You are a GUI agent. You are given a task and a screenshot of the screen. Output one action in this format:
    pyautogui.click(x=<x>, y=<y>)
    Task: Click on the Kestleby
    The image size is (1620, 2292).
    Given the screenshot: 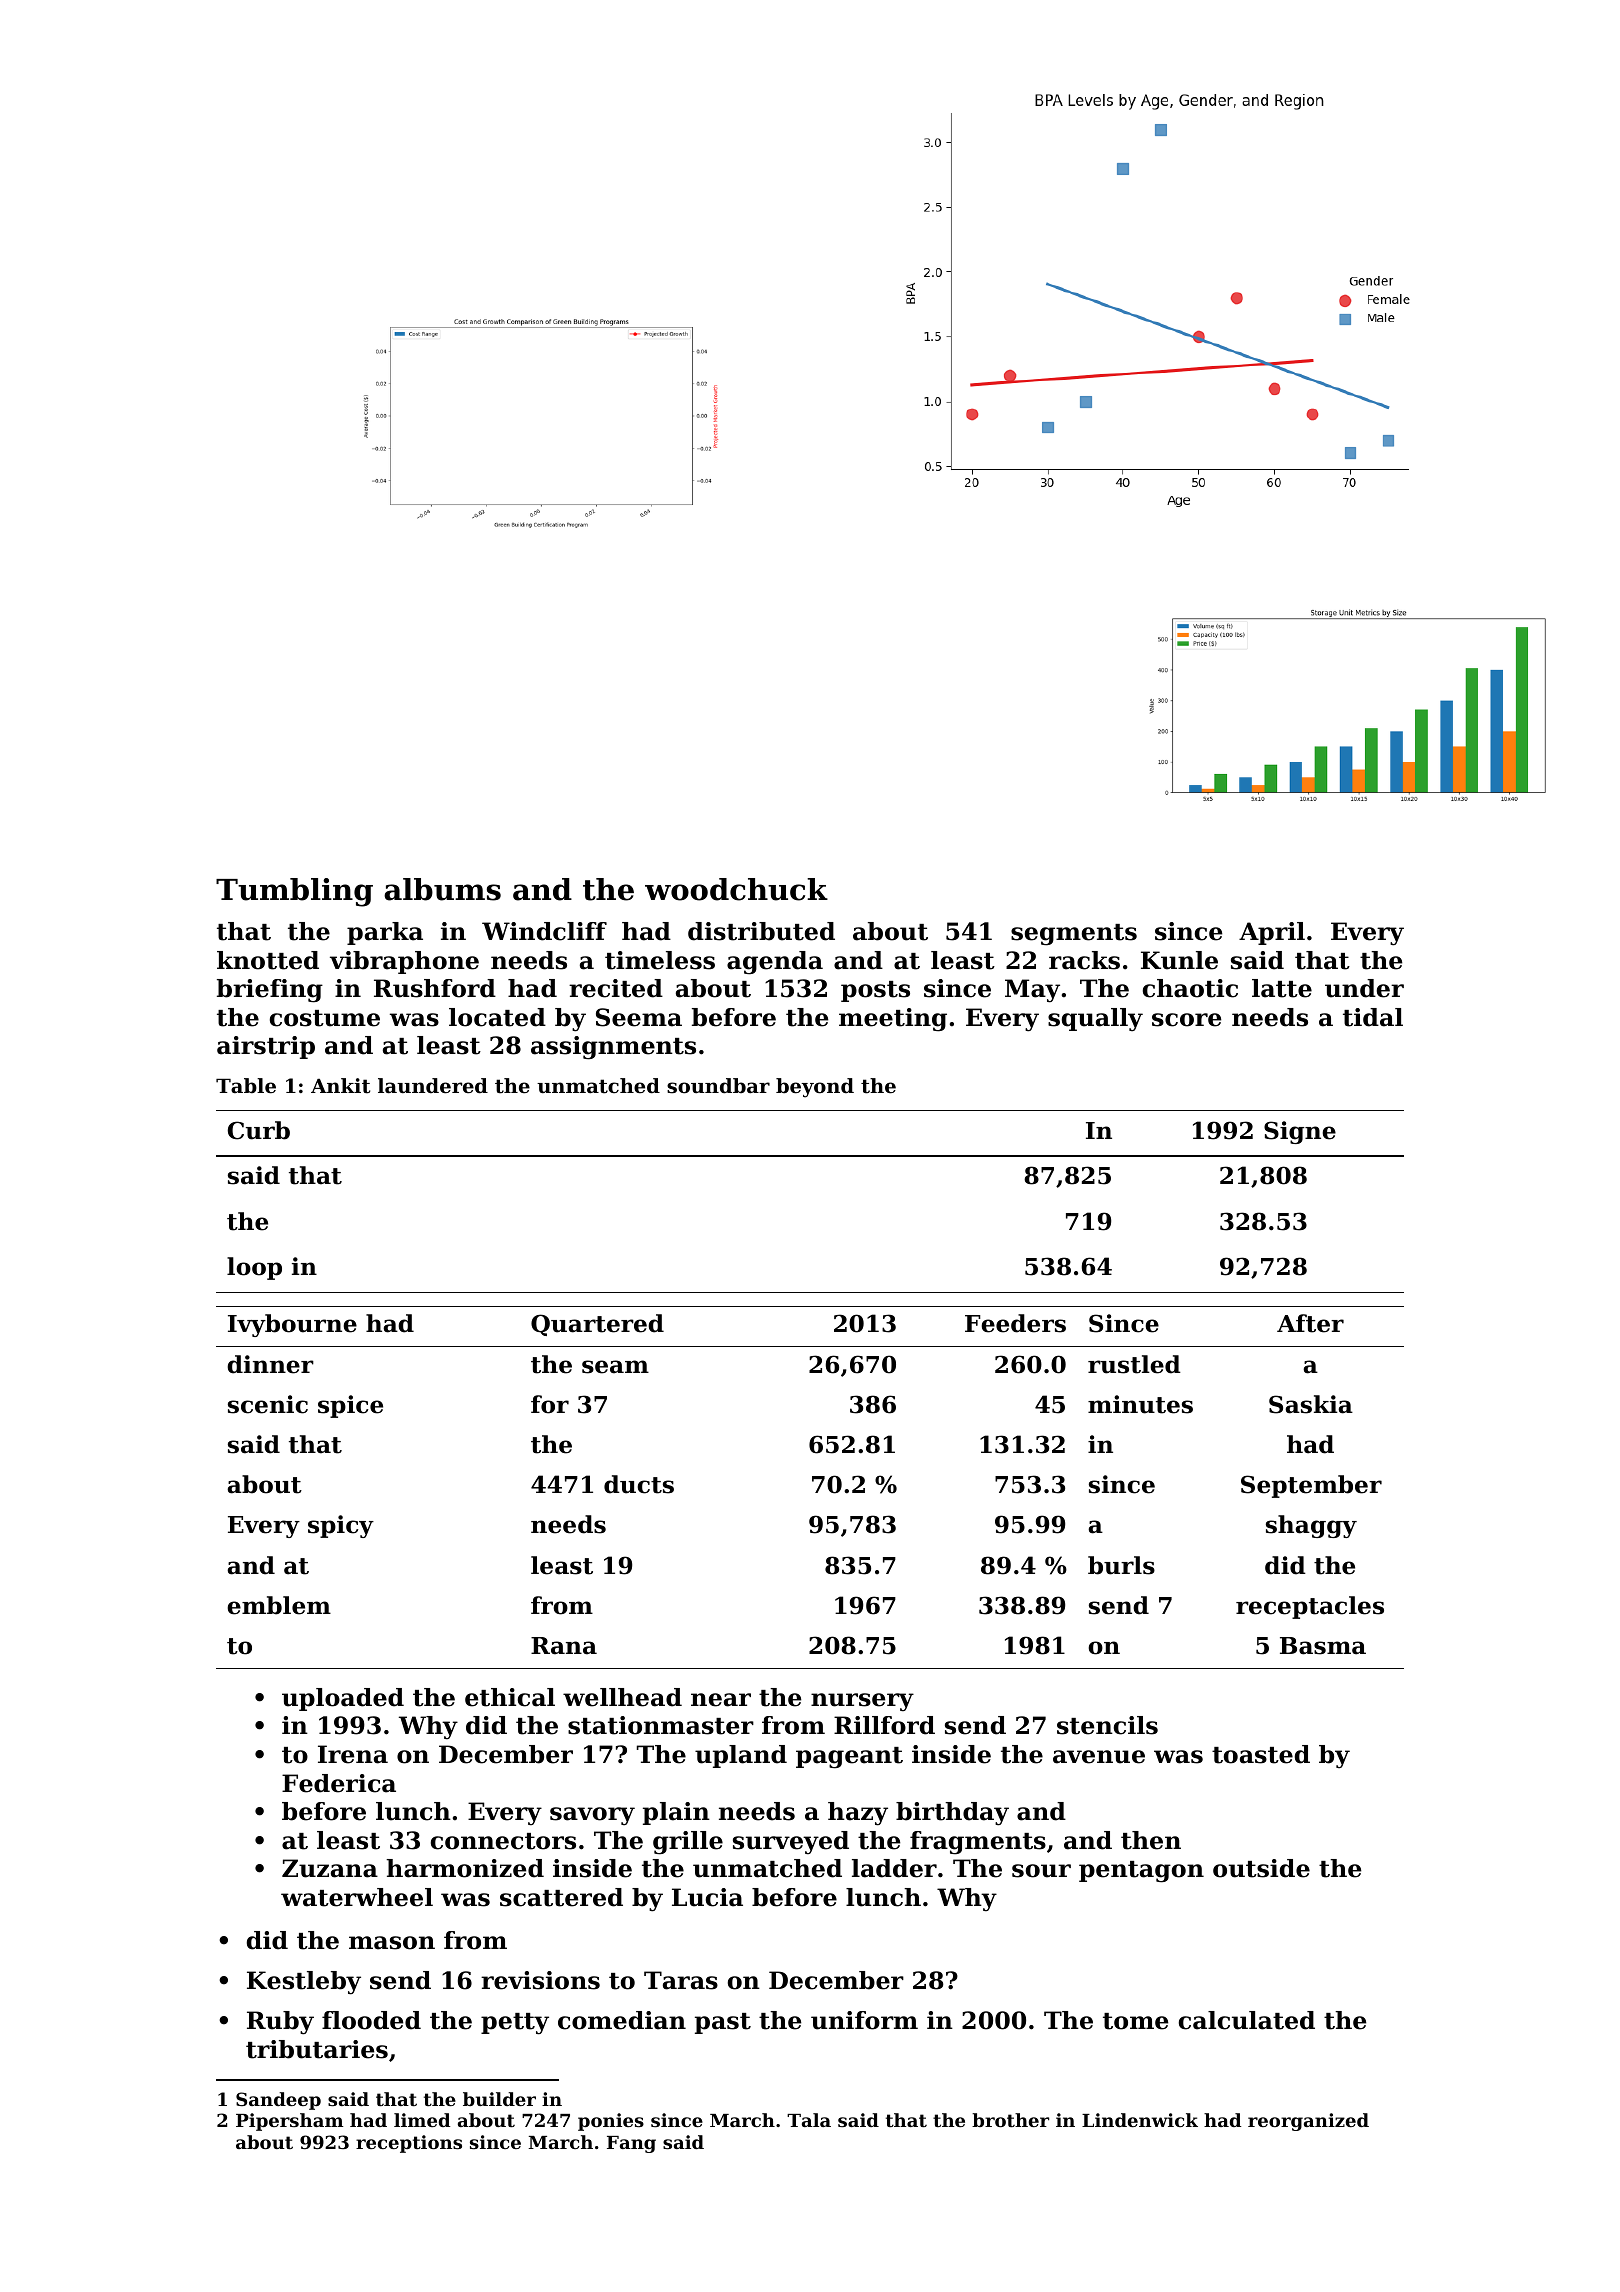 What is the action you would take?
    pyautogui.click(x=304, y=1983)
